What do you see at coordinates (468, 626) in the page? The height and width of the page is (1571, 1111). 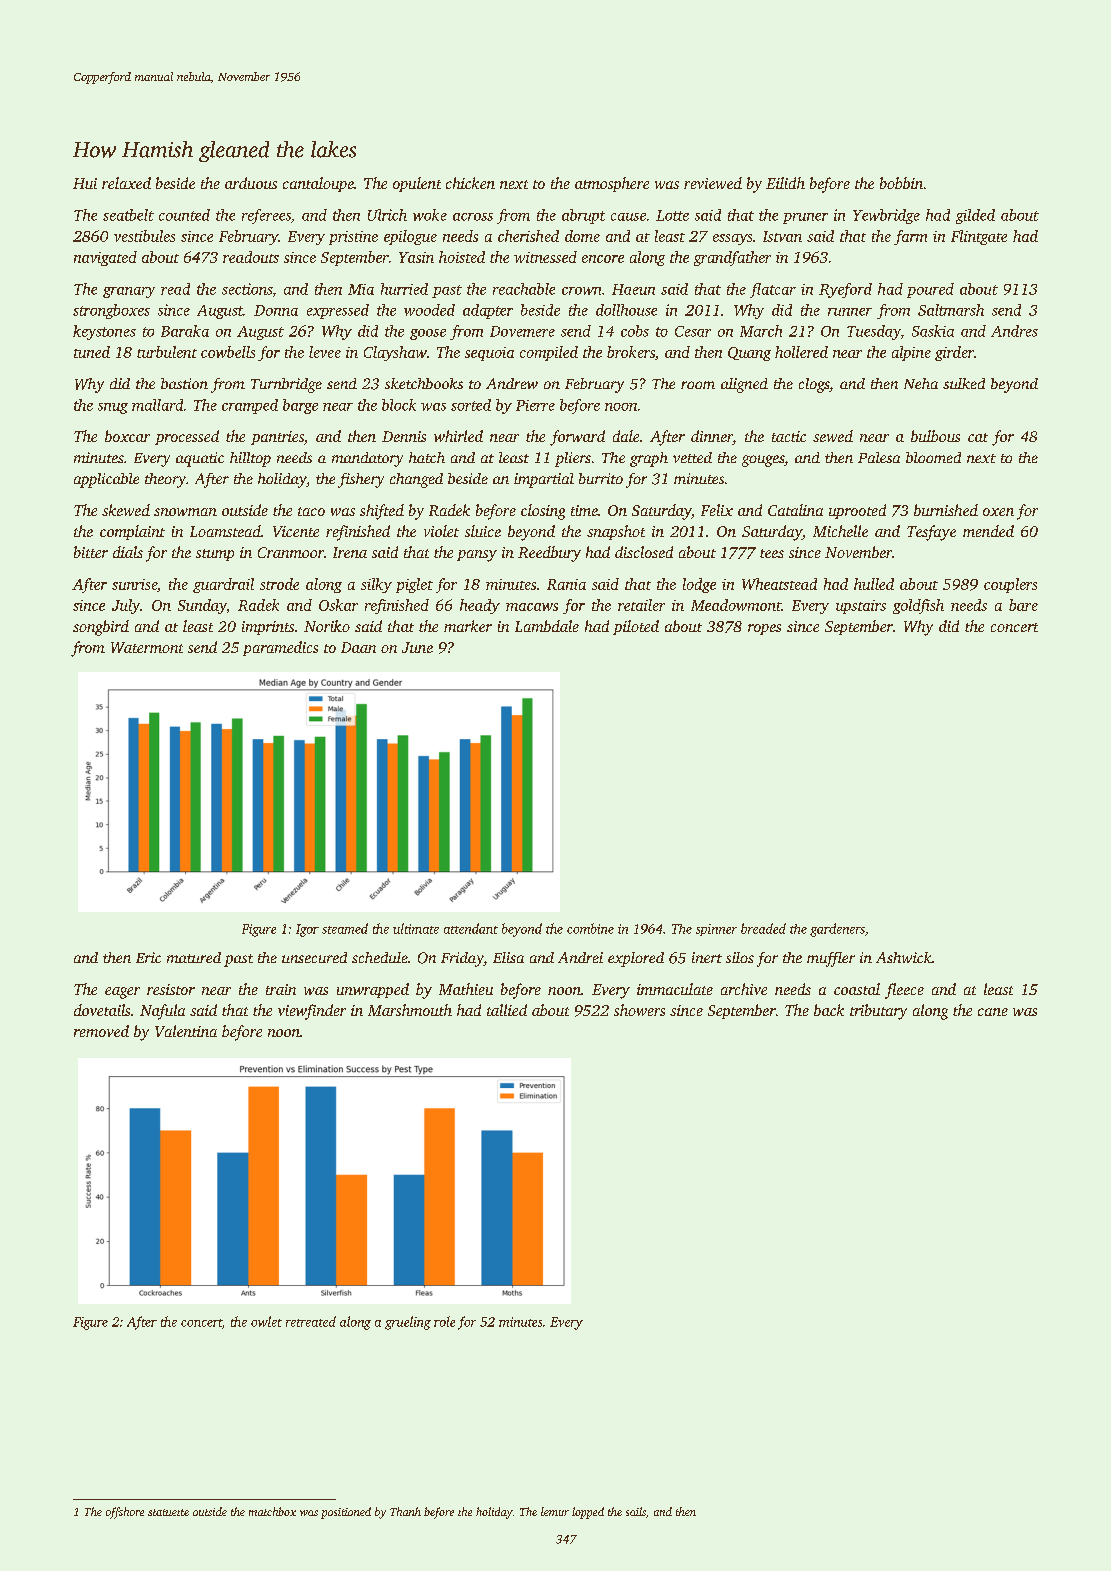 I see `marker` at bounding box center [468, 626].
